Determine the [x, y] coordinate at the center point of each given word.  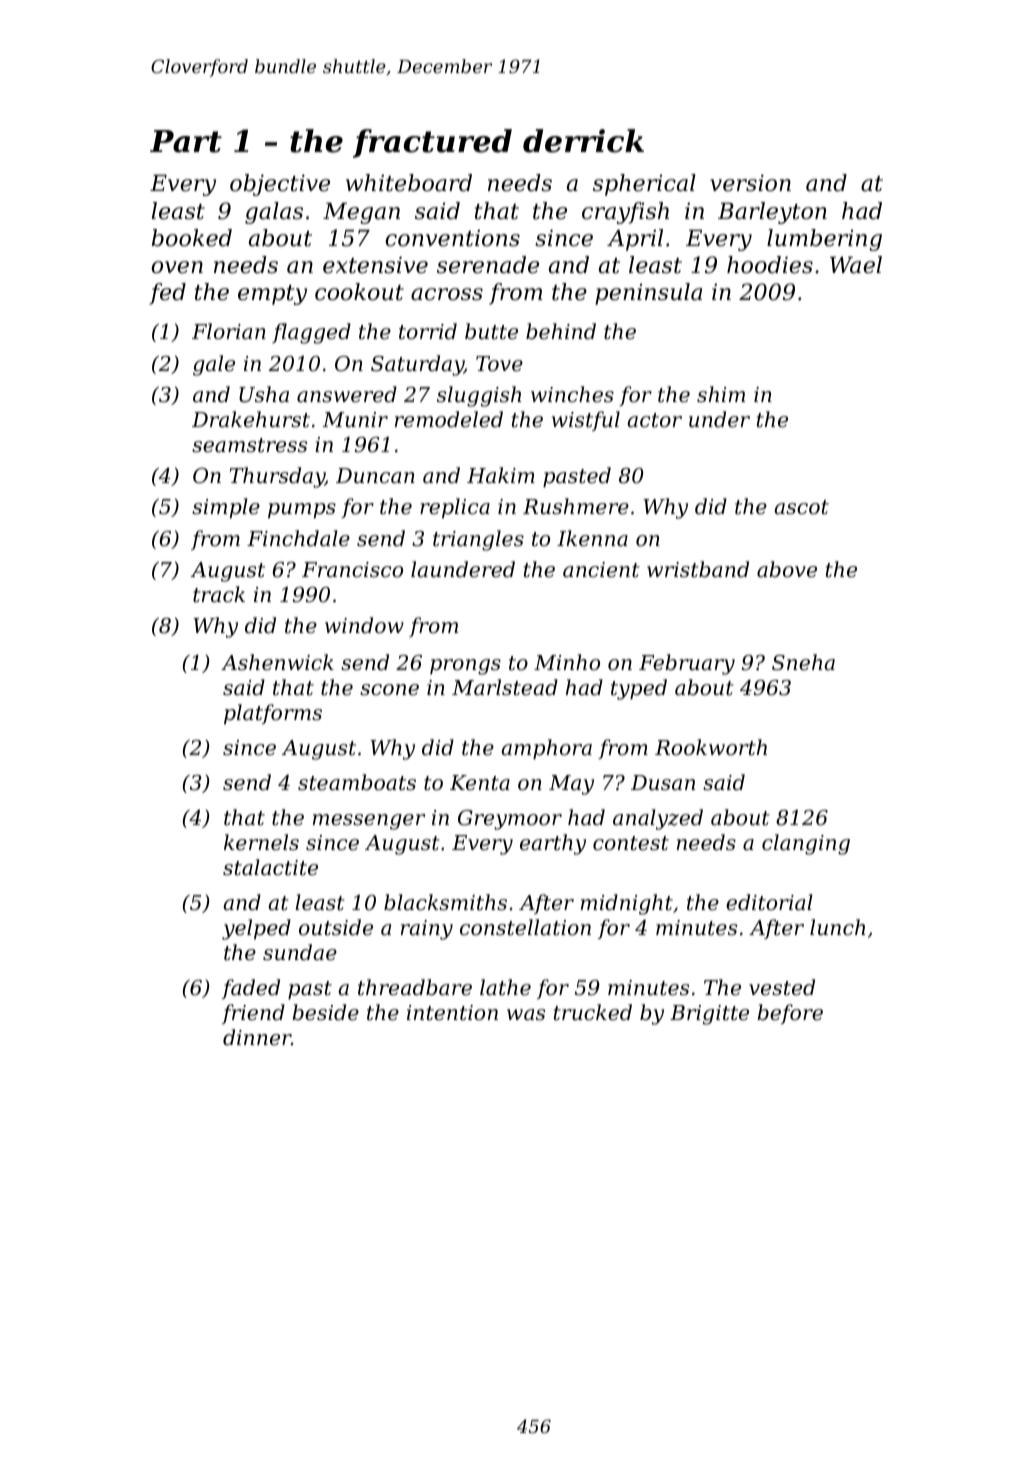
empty [272, 295]
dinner [257, 1037]
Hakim [501, 475]
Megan [361, 213]
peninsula [648, 294]
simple [226, 508]
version [750, 183]
